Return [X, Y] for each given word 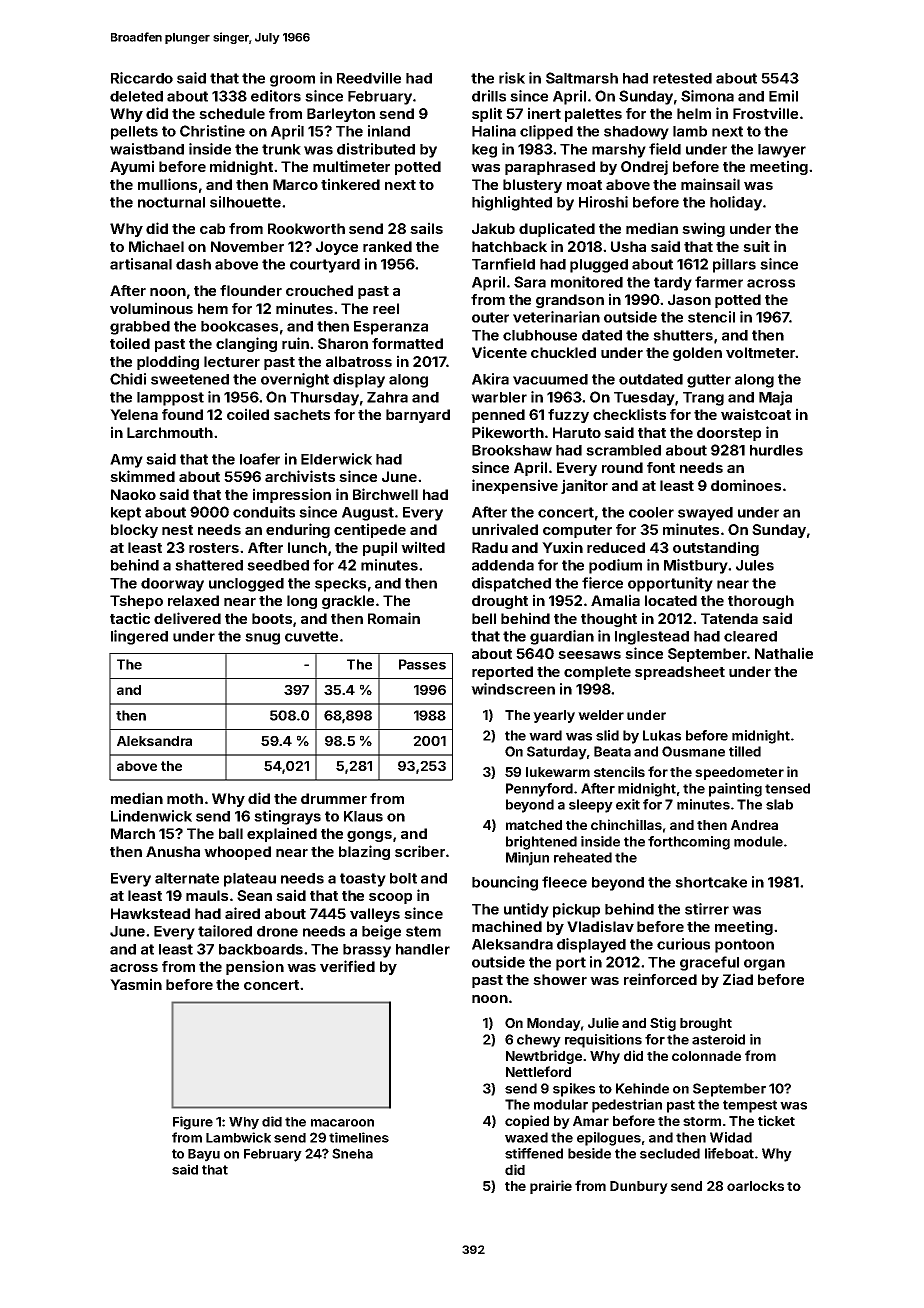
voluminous [151, 308]
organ [764, 965]
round [622, 467]
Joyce [337, 248]
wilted [423, 547]
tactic [130, 618]
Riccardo [142, 78]
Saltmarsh [582, 78]
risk [512, 78]
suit [756, 246]
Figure [193, 1123]
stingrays [287, 817]
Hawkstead [150, 913]
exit [628, 804]
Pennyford [539, 790]
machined [507, 926]
